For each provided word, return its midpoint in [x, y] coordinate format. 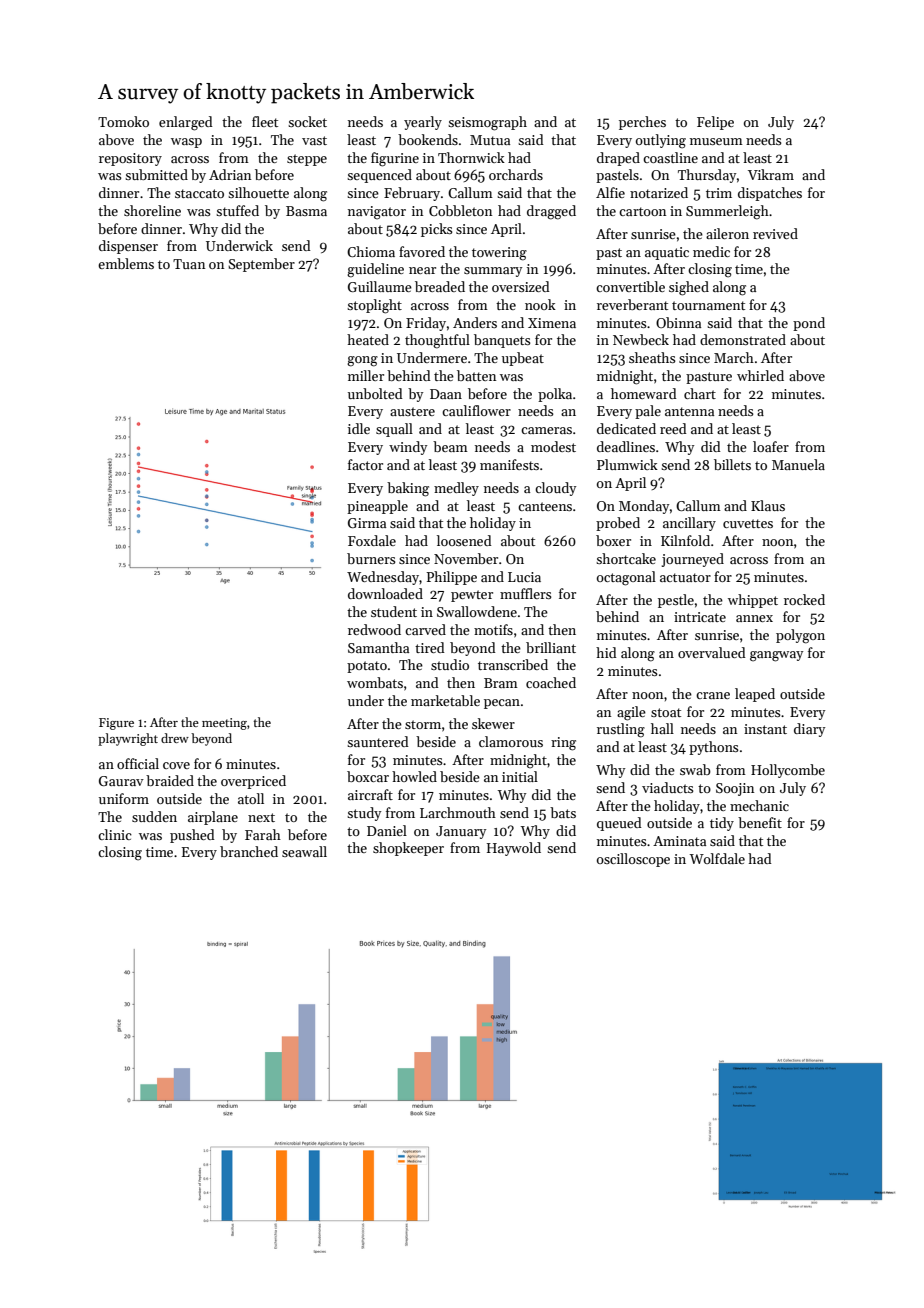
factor [365, 464]
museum [716, 141]
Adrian [230, 174]
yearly [423, 123]
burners [371, 558]
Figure [116, 724]
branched [249, 851]
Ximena [552, 323]
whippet [753, 601]
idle [359, 428]
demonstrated [743, 339]
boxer [613, 540]
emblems [126, 263]
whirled [760, 375]
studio [450, 664]
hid [606, 652]
